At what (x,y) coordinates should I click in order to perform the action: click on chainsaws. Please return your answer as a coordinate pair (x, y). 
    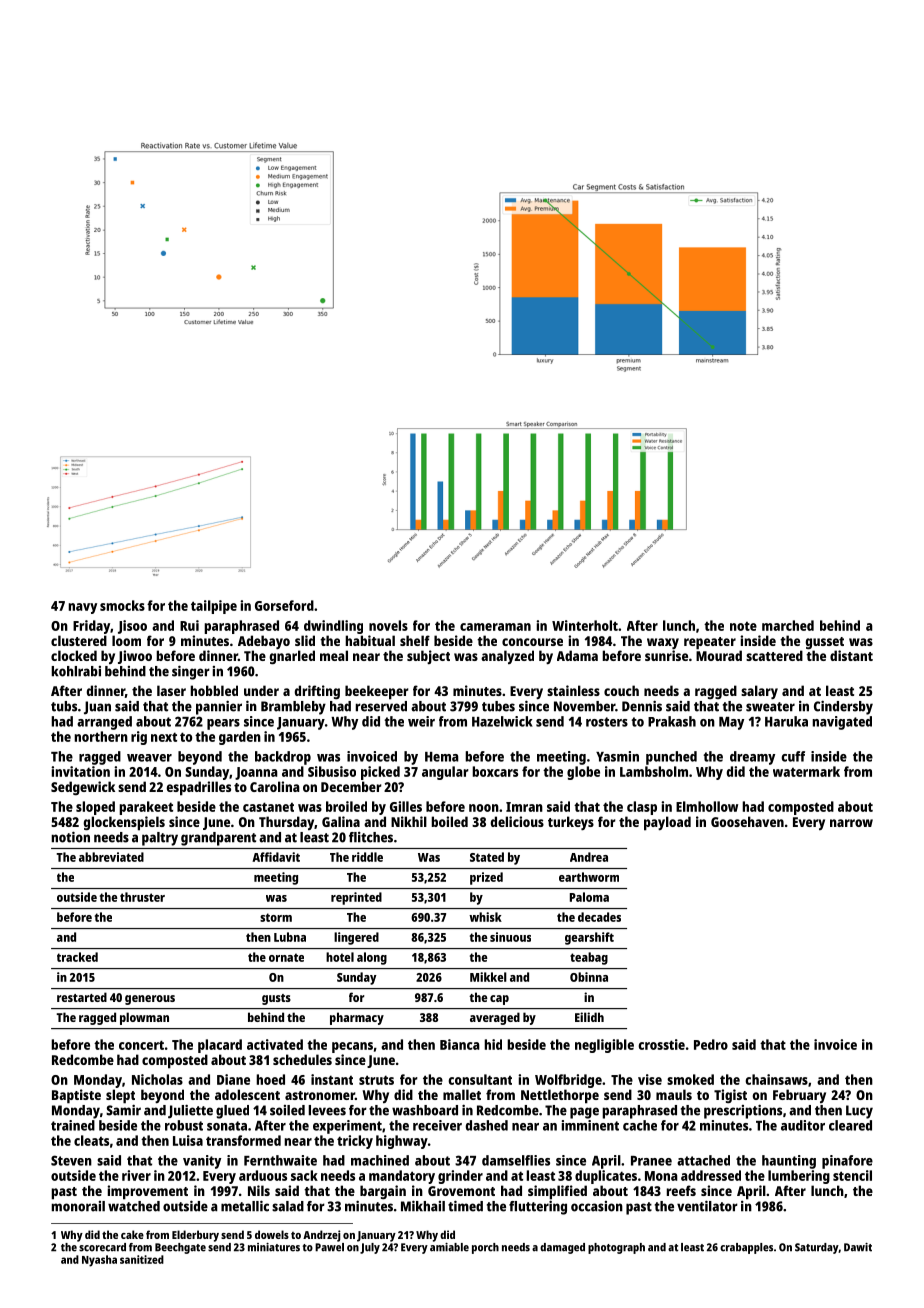
    Looking at the image, I should click on (776, 1079).
